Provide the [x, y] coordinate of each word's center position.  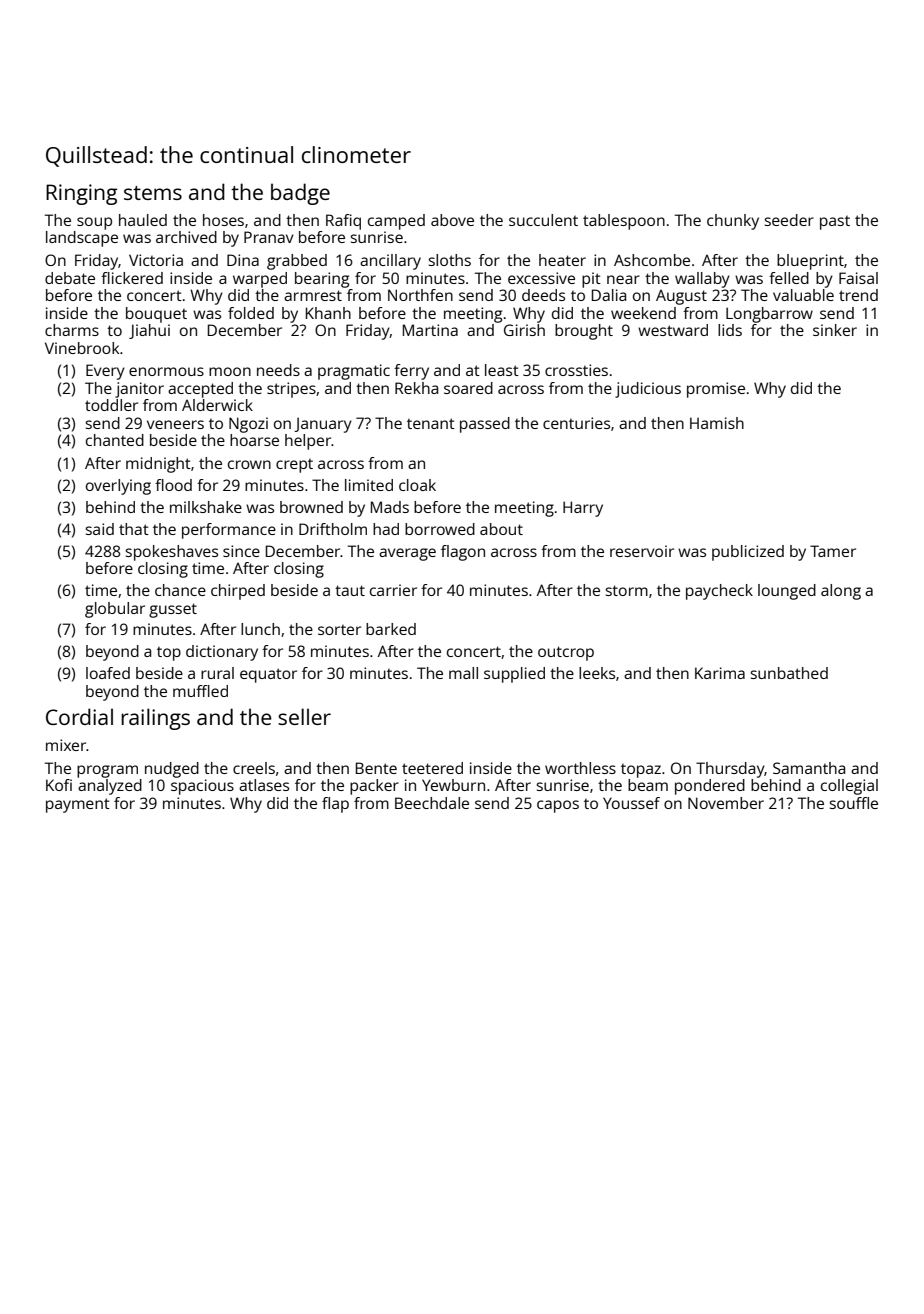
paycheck [719, 592]
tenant [431, 423]
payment [78, 805]
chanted [115, 440]
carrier [393, 590]
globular [115, 610]
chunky [733, 222]
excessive [541, 278]
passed [485, 425]
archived [186, 237]
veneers [175, 424]
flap [335, 805]
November [726, 803]
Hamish [717, 423]
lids [730, 330]
